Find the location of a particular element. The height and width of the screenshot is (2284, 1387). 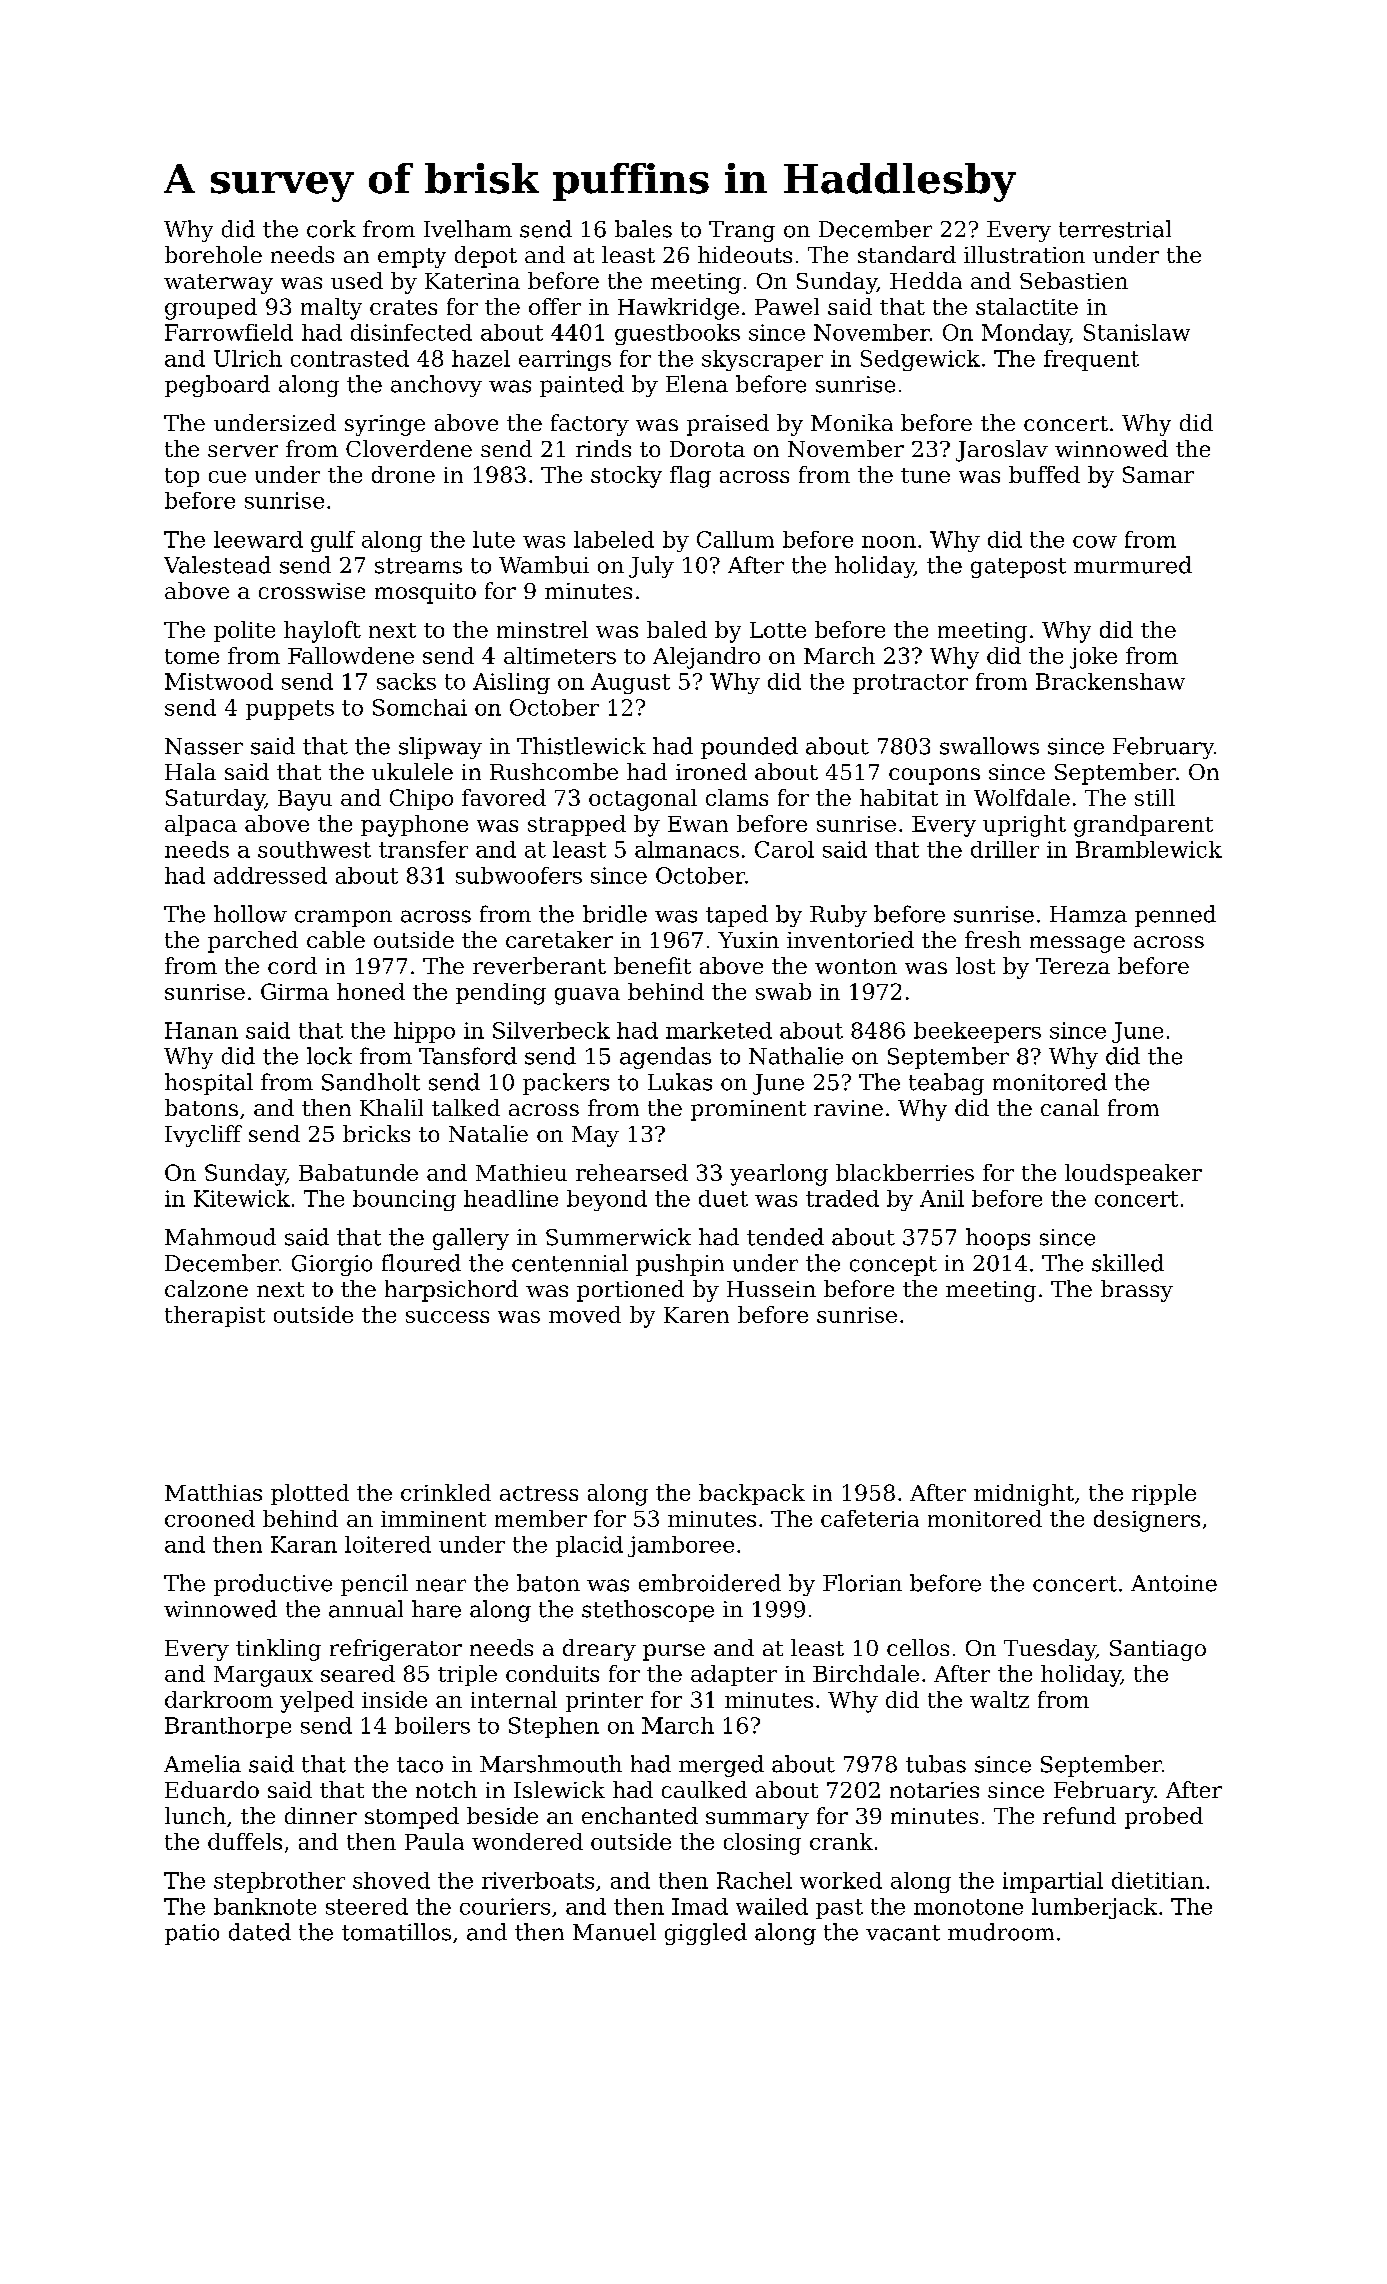

earrings is located at coordinates (565, 360).
